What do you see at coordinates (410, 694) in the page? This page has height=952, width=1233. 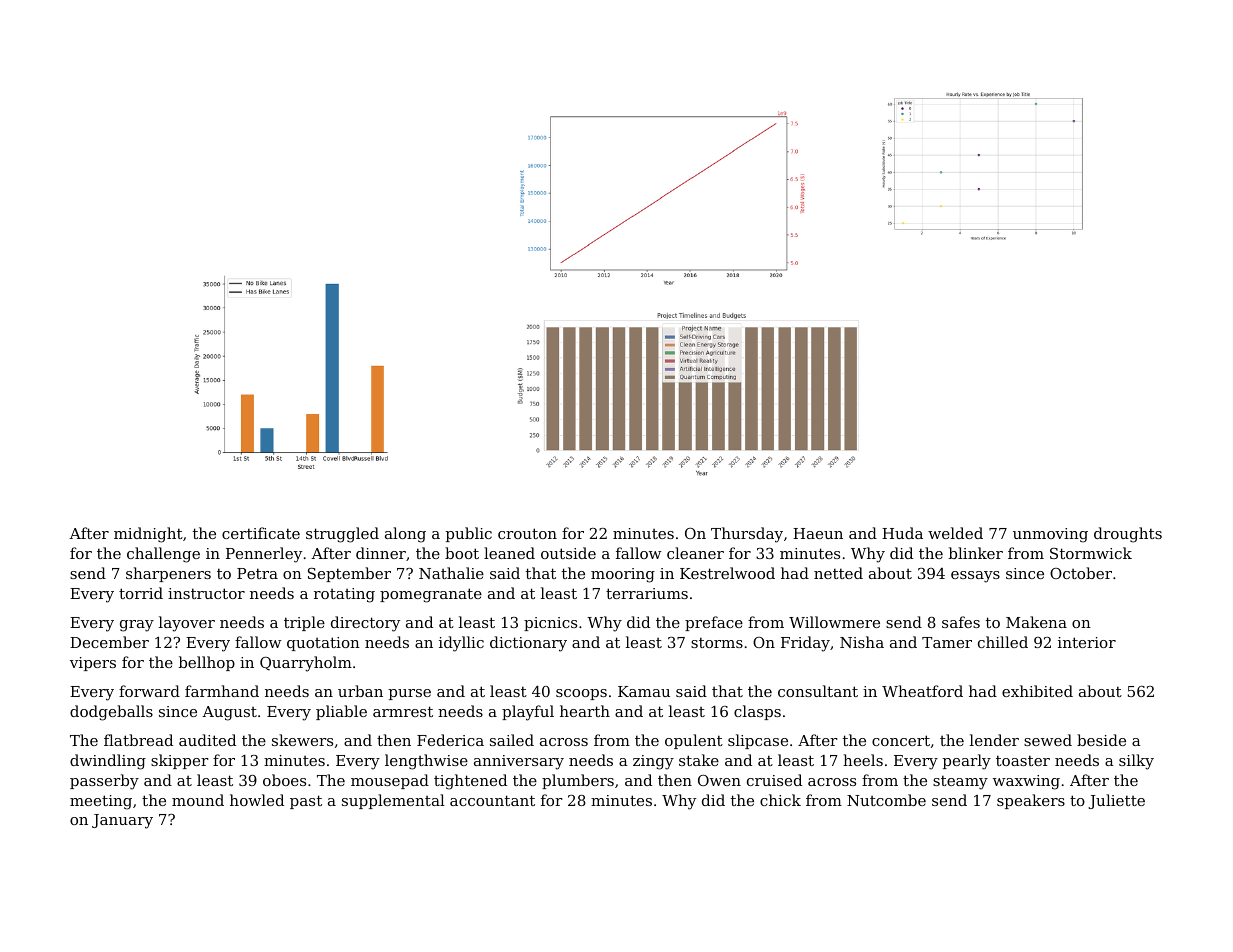 I see `purse` at bounding box center [410, 694].
